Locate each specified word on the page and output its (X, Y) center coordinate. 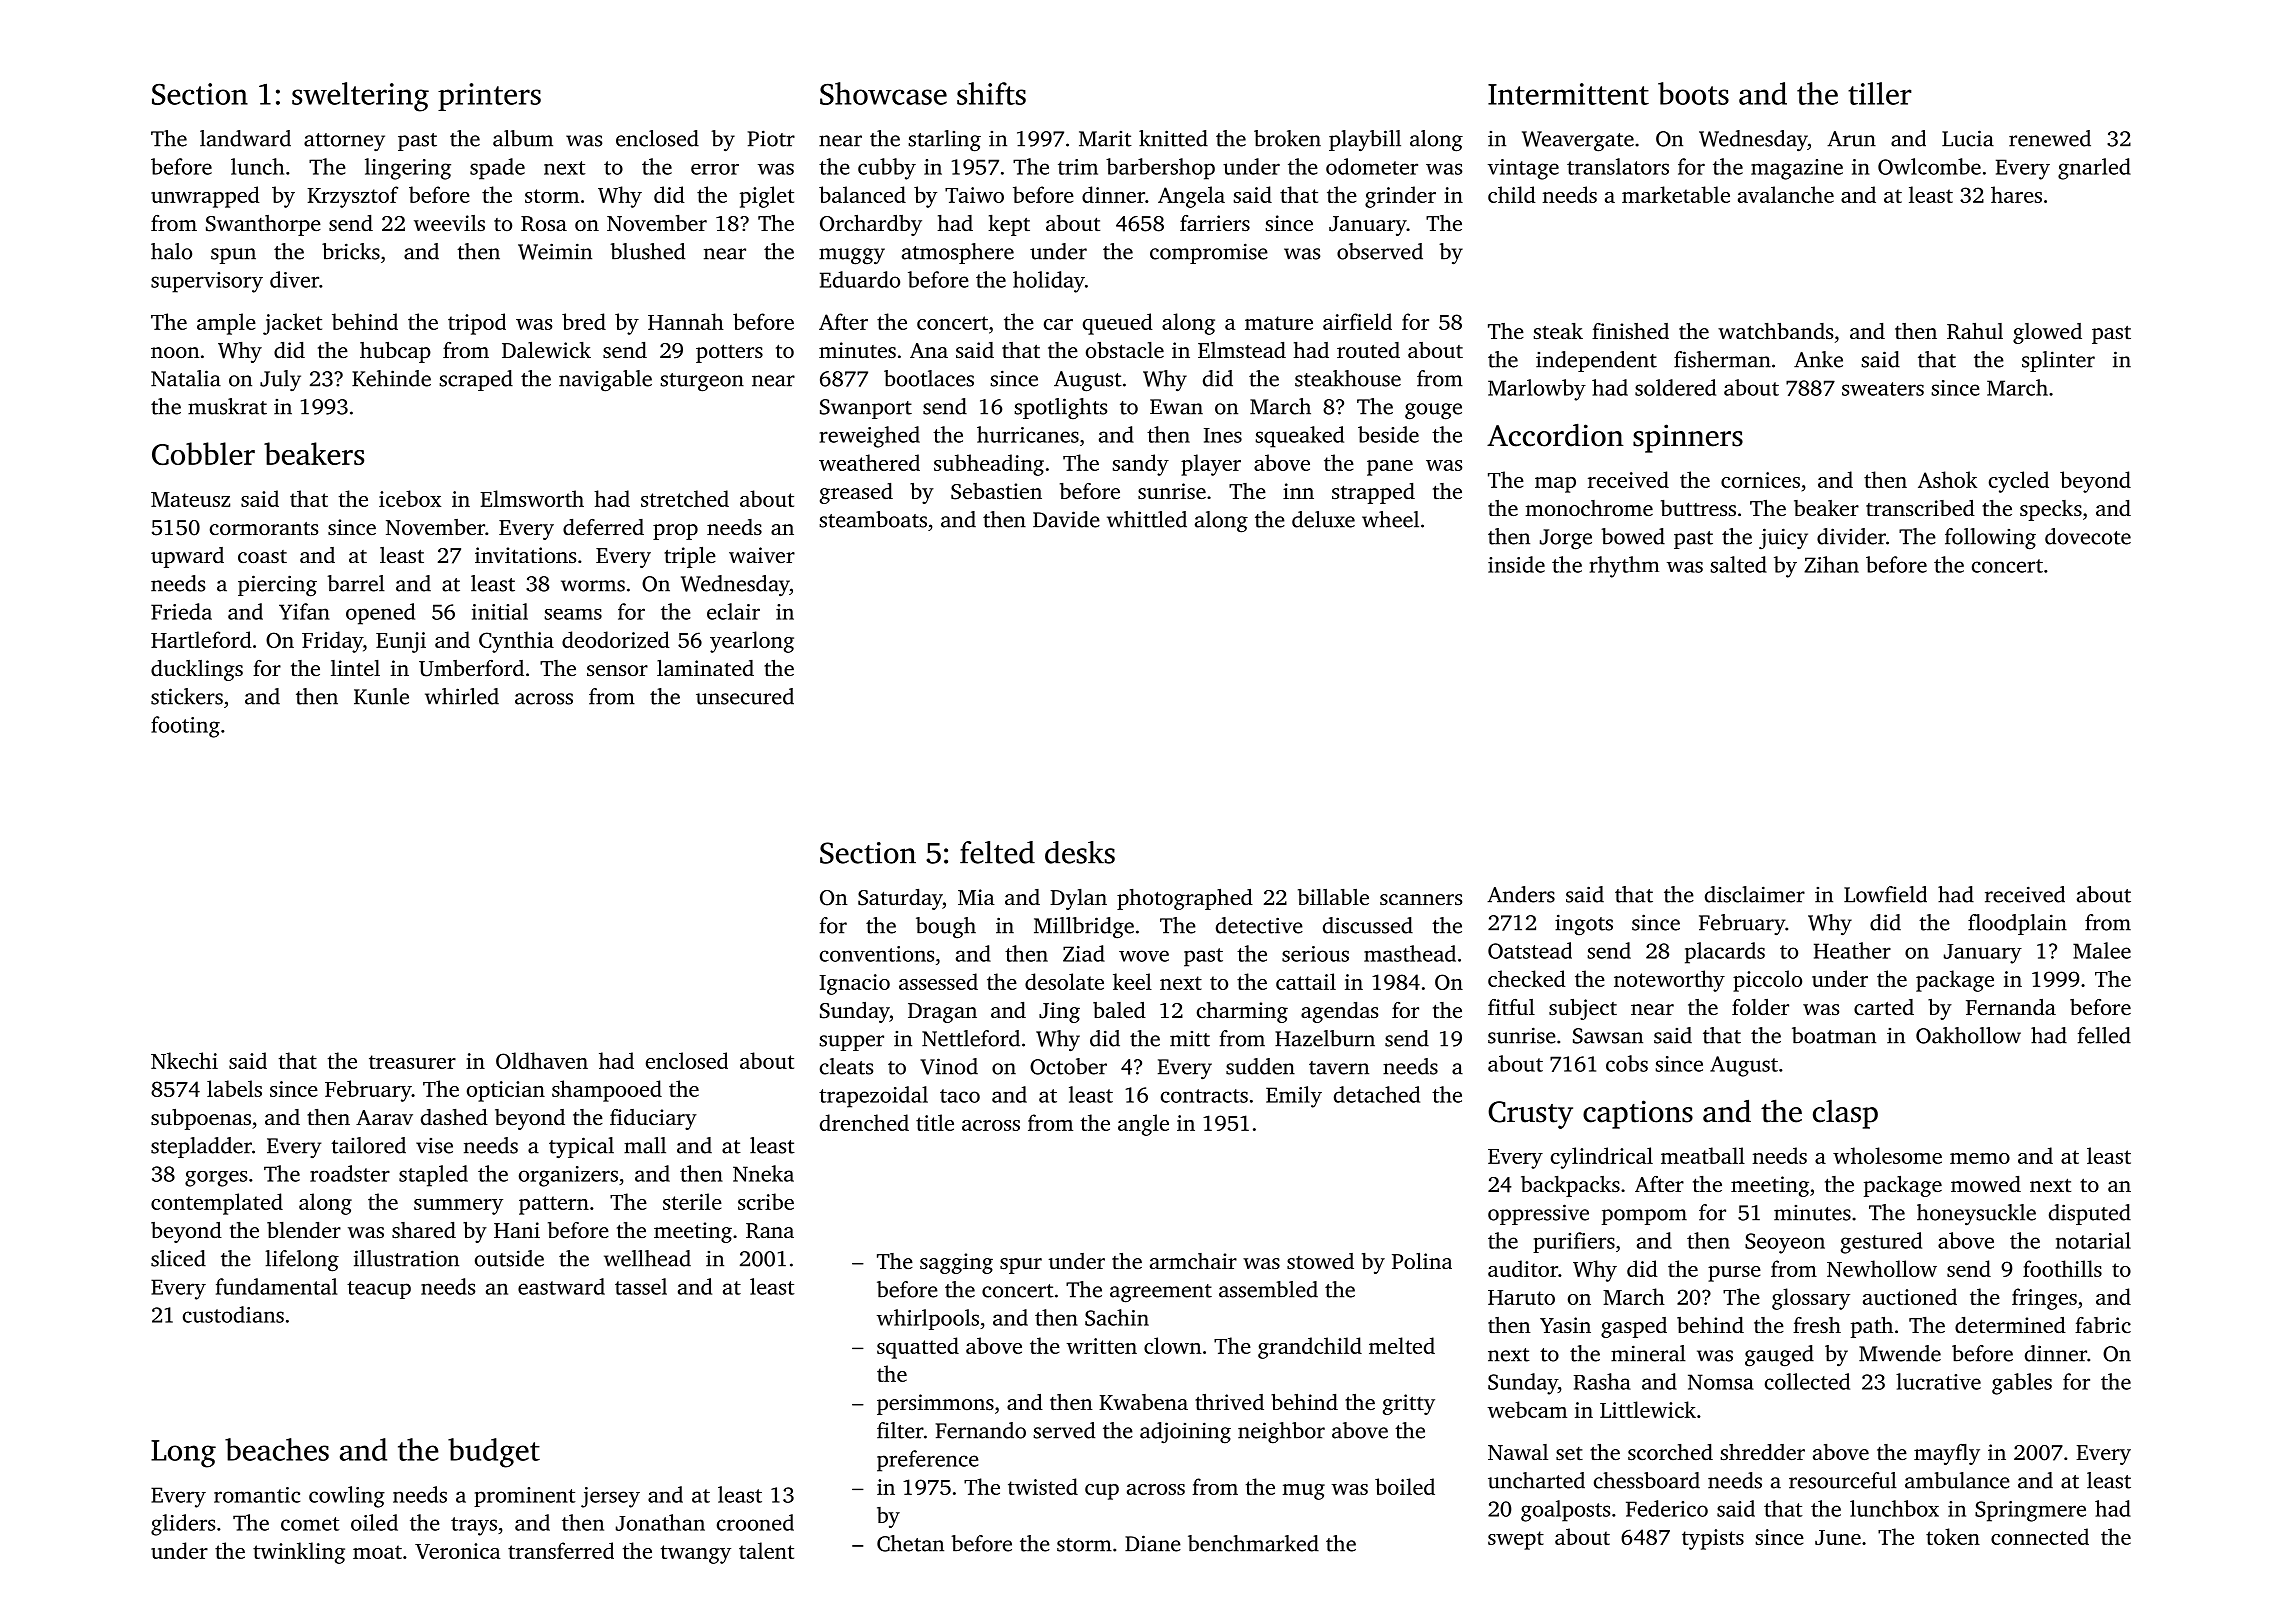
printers (489, 97)
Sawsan (1608, 1036)
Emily (1294, 1097)
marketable (1676, 194)
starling (944, 141)
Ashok (1947, 479)
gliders (183, 1525)
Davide (1066, 519)
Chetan (910, 1543)
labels (234, 1088)
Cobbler (203, 453)
